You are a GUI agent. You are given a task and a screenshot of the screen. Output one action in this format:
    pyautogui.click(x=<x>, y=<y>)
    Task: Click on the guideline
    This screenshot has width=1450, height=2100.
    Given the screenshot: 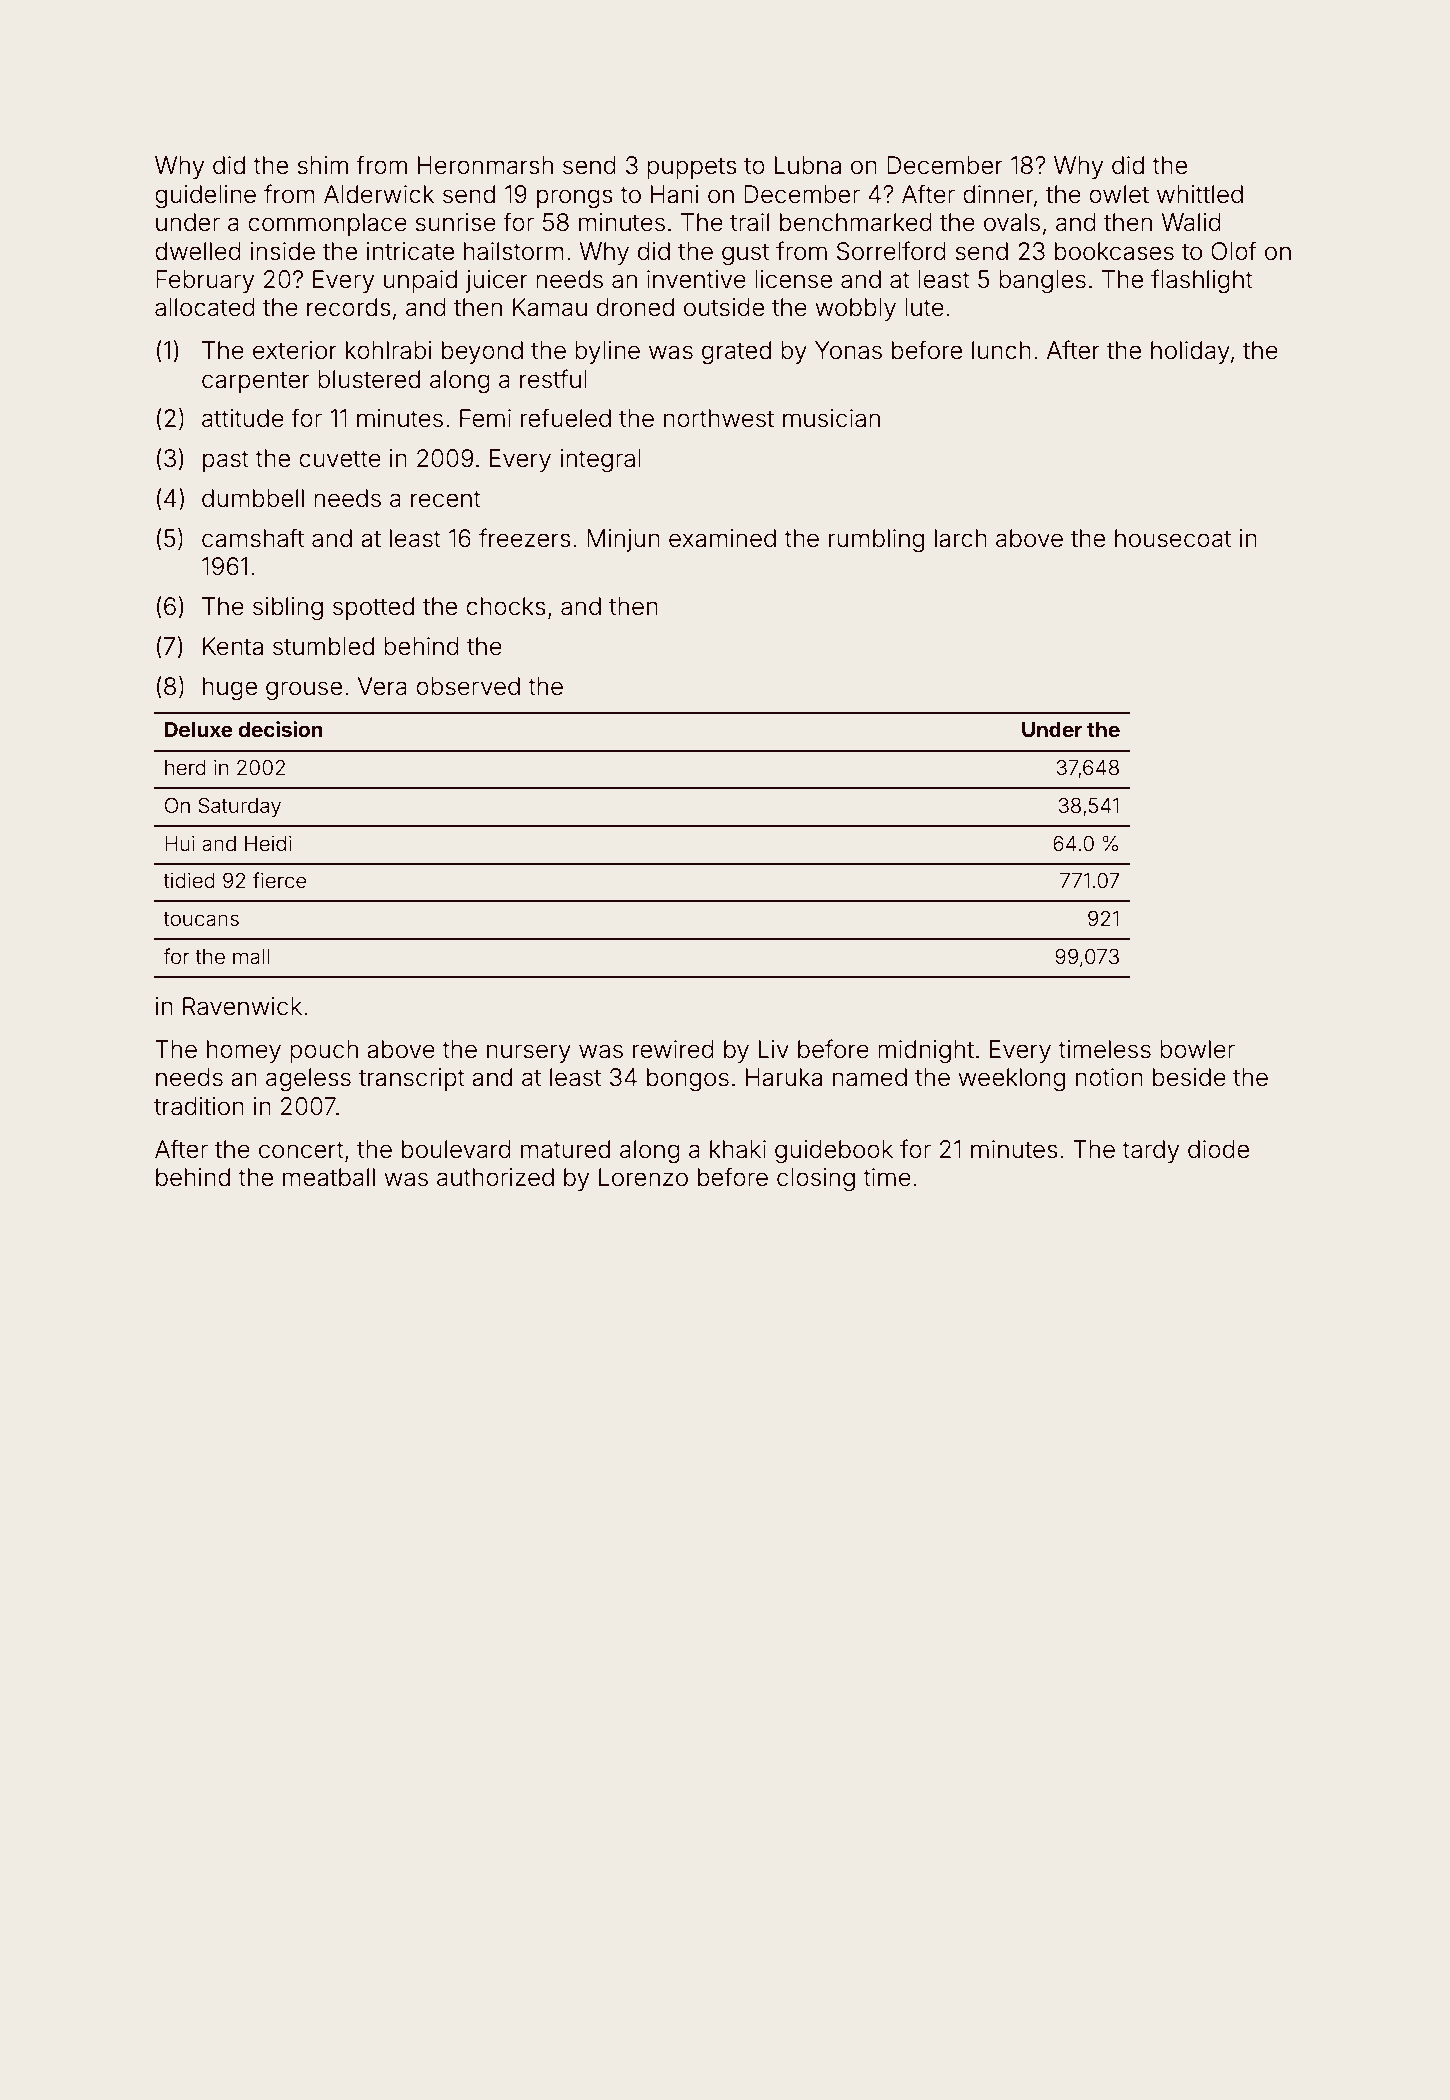 What is the action you would take?
    pyautogui.click(x=205, y=197)
